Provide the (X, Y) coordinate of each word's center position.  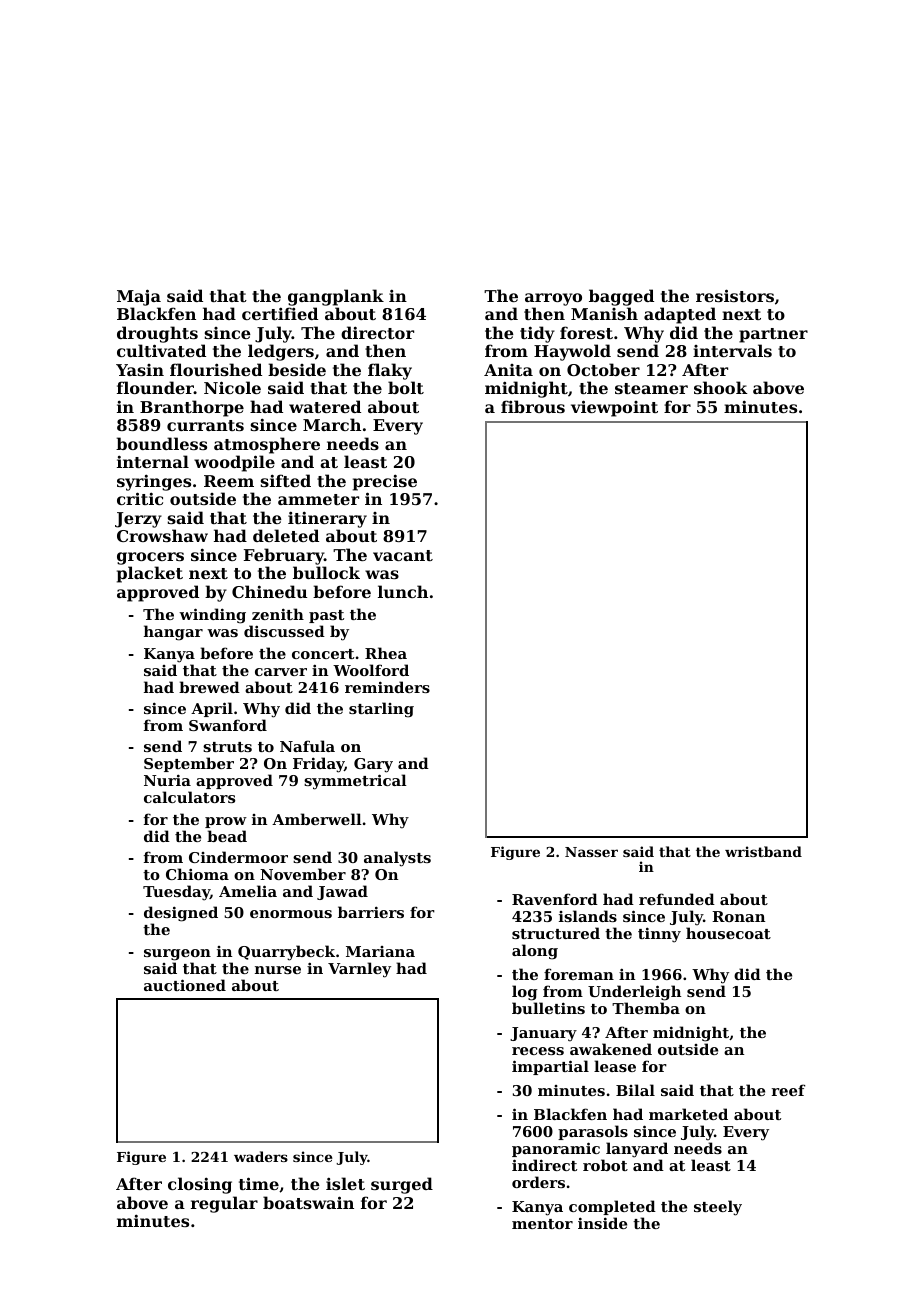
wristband (763, 851)
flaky (390, 371)
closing (200, 1185)
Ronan (738, 916)
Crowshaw (162, 535)
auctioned (185, 985)
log (524, 993)
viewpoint (614, 408)
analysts (397, 859)
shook (720, 387)
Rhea (386, 653)
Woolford (371, 670)
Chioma (197, 874)
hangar (173, 633)
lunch (403, 591)
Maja (139, 297)
